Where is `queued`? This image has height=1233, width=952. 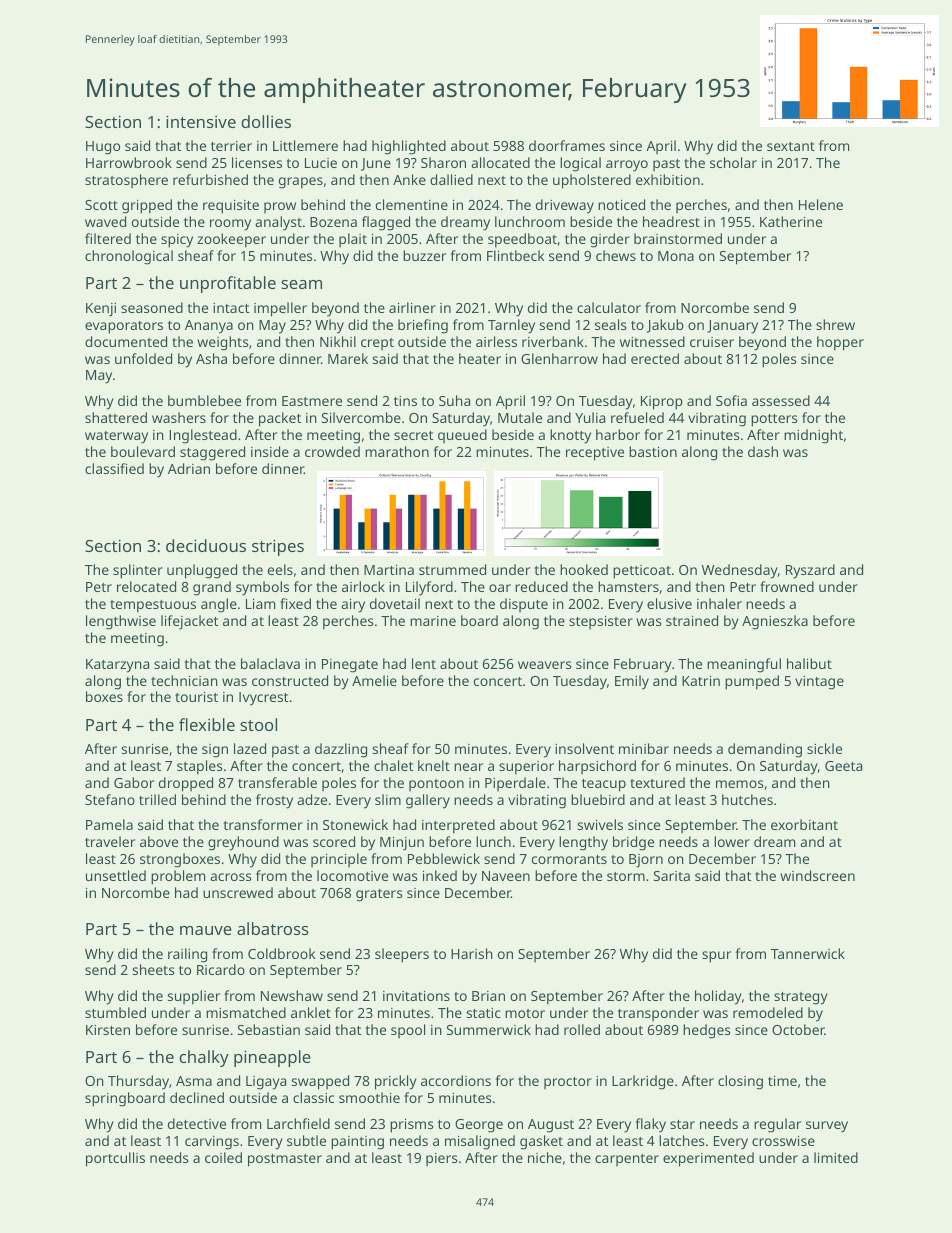 queued is located at coordinates (462, 436).
